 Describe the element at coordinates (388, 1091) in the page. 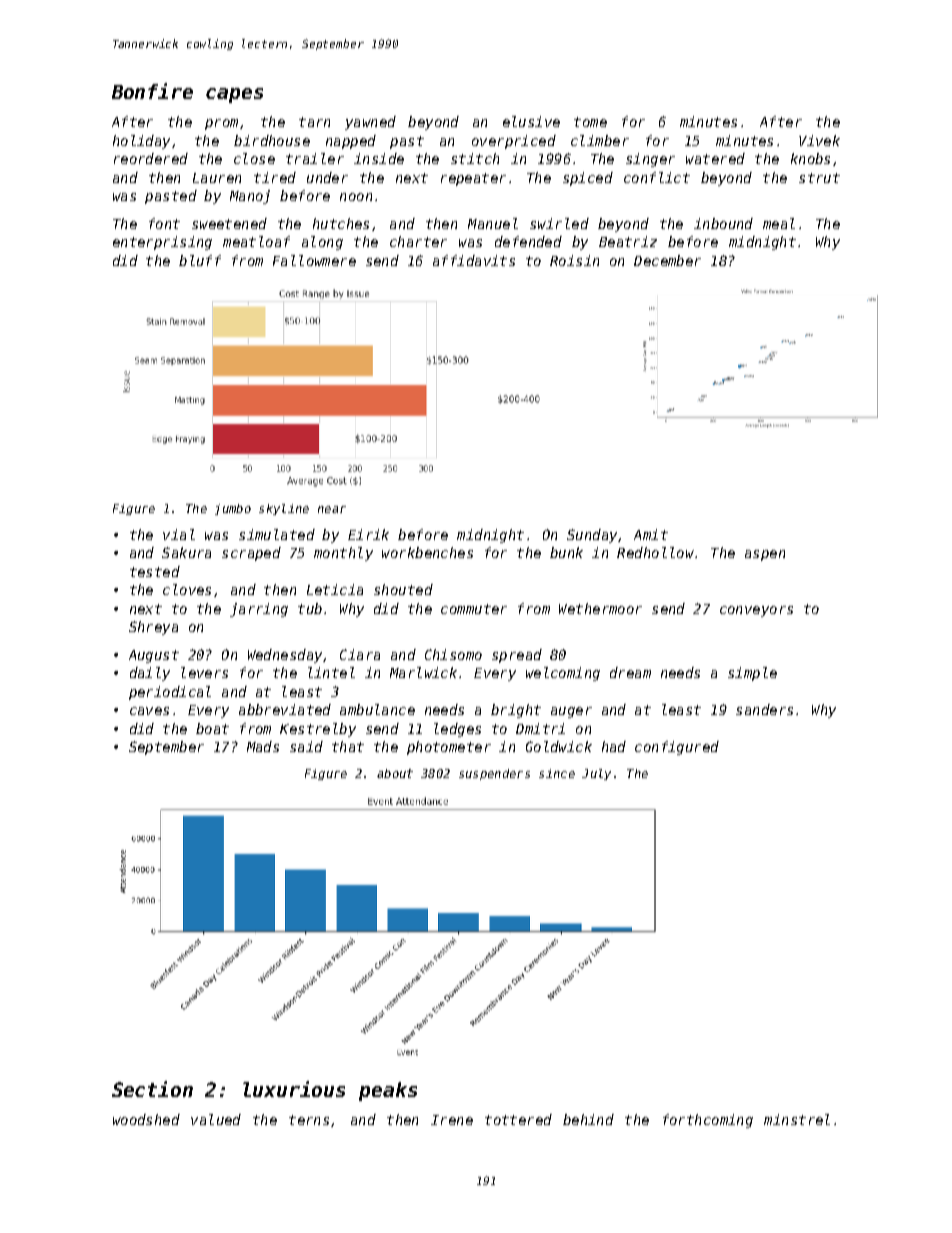

I see `peaks` at that location.
